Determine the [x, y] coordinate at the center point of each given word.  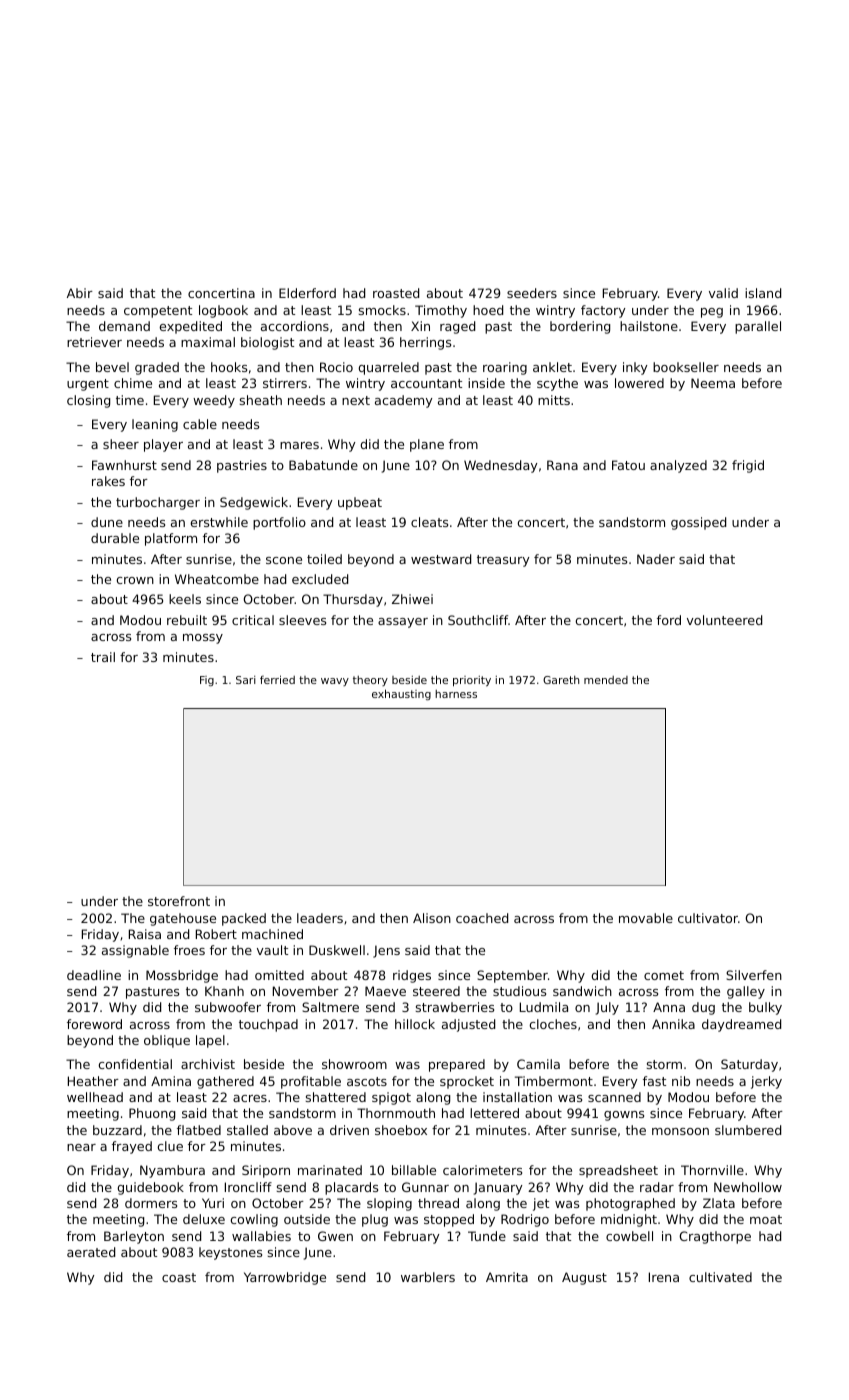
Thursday [353, 600]
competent [158, 312]
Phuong [152, 1114]
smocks [382, 310]
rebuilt [187, 620]
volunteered [724, 620]
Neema [713, 383]
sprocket [467, 1082]
